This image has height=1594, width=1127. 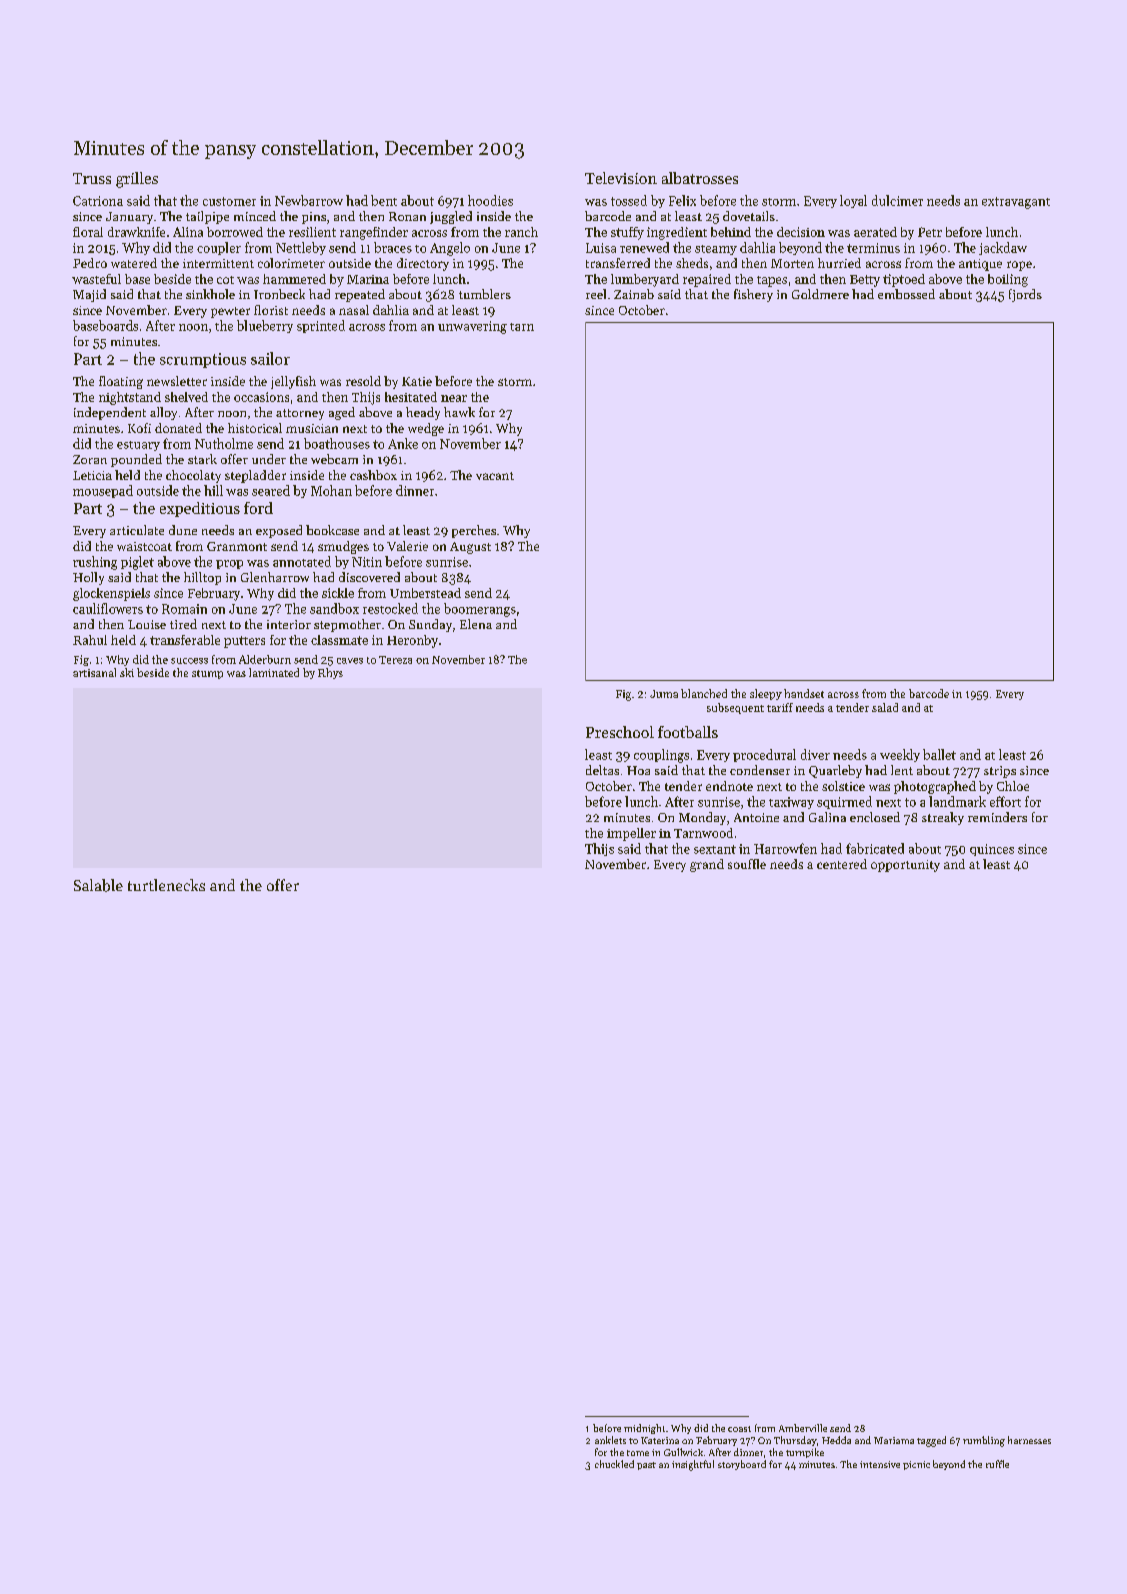 What do you see at coordinates (476, 624) in the image?
I see `Elena` at bounding box center [476, 624].
